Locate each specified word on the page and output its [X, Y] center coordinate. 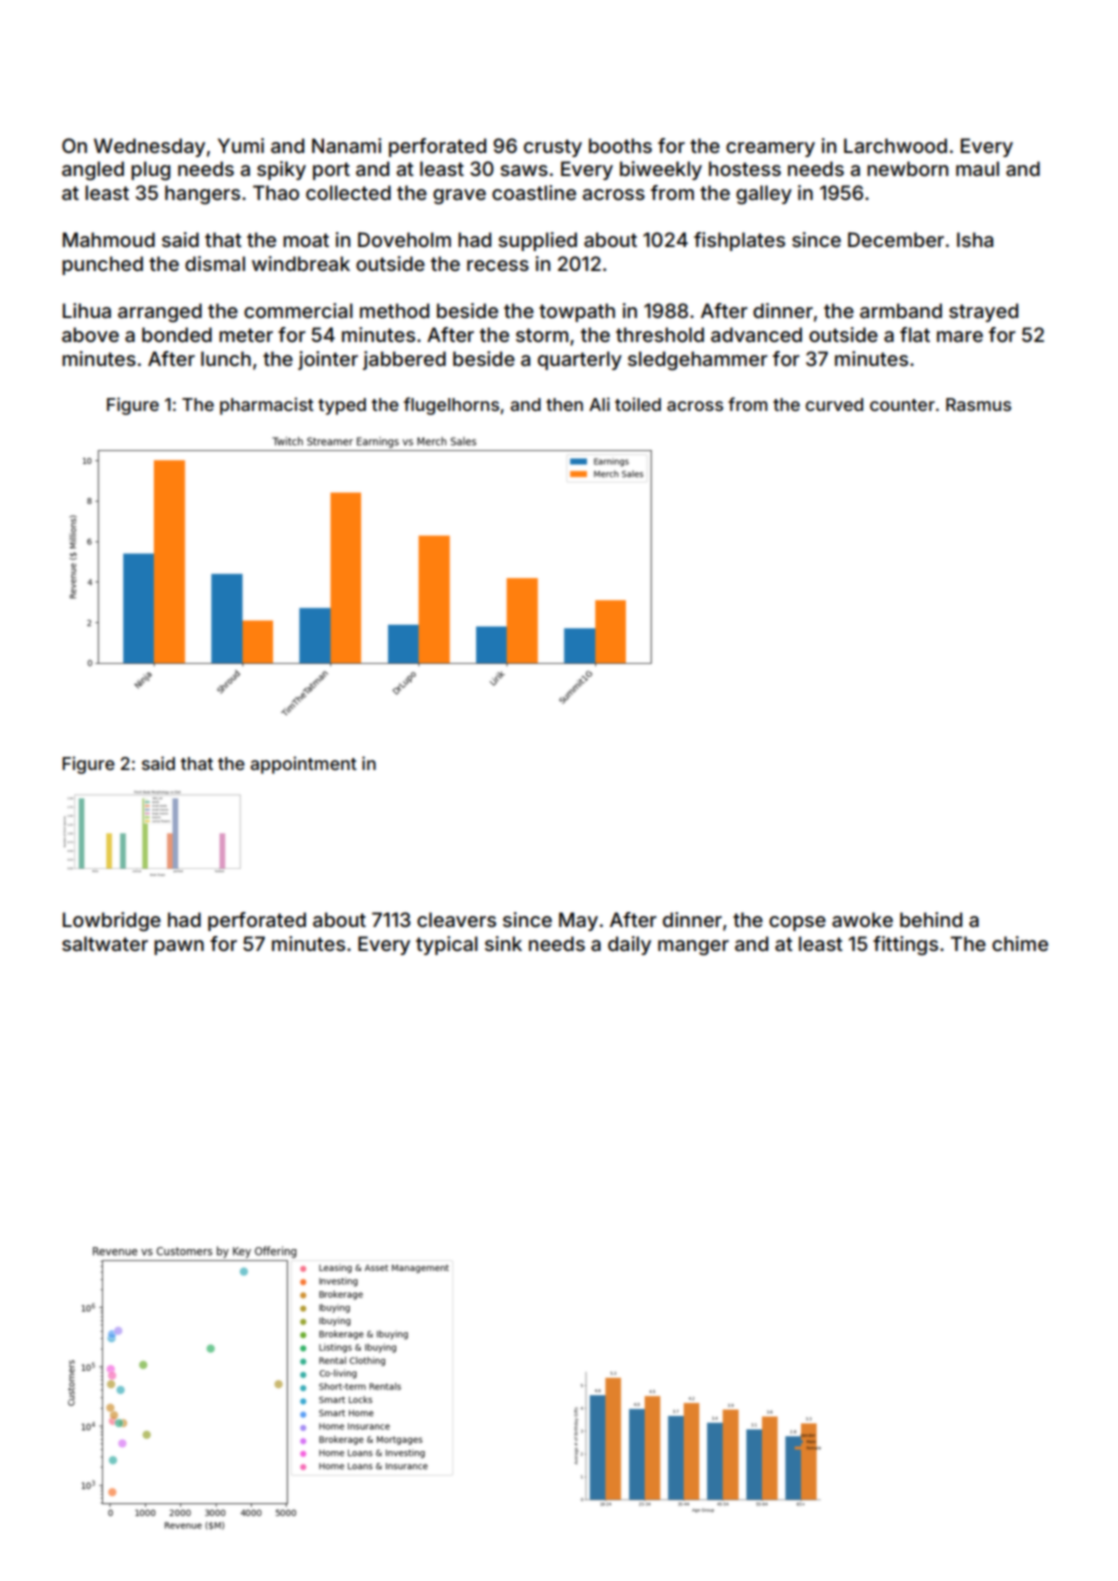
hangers [202, 194]
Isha [975, 239]
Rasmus [978, 404]
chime [1020, 943]
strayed [983, 312]
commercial [298, 310]
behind [931, 919]
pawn [179, 947]
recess [498, 265]
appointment [303, 765]
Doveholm [404, 239]
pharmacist [267, 406]
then [564, 404]
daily [629, 945]
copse [797, 923]
